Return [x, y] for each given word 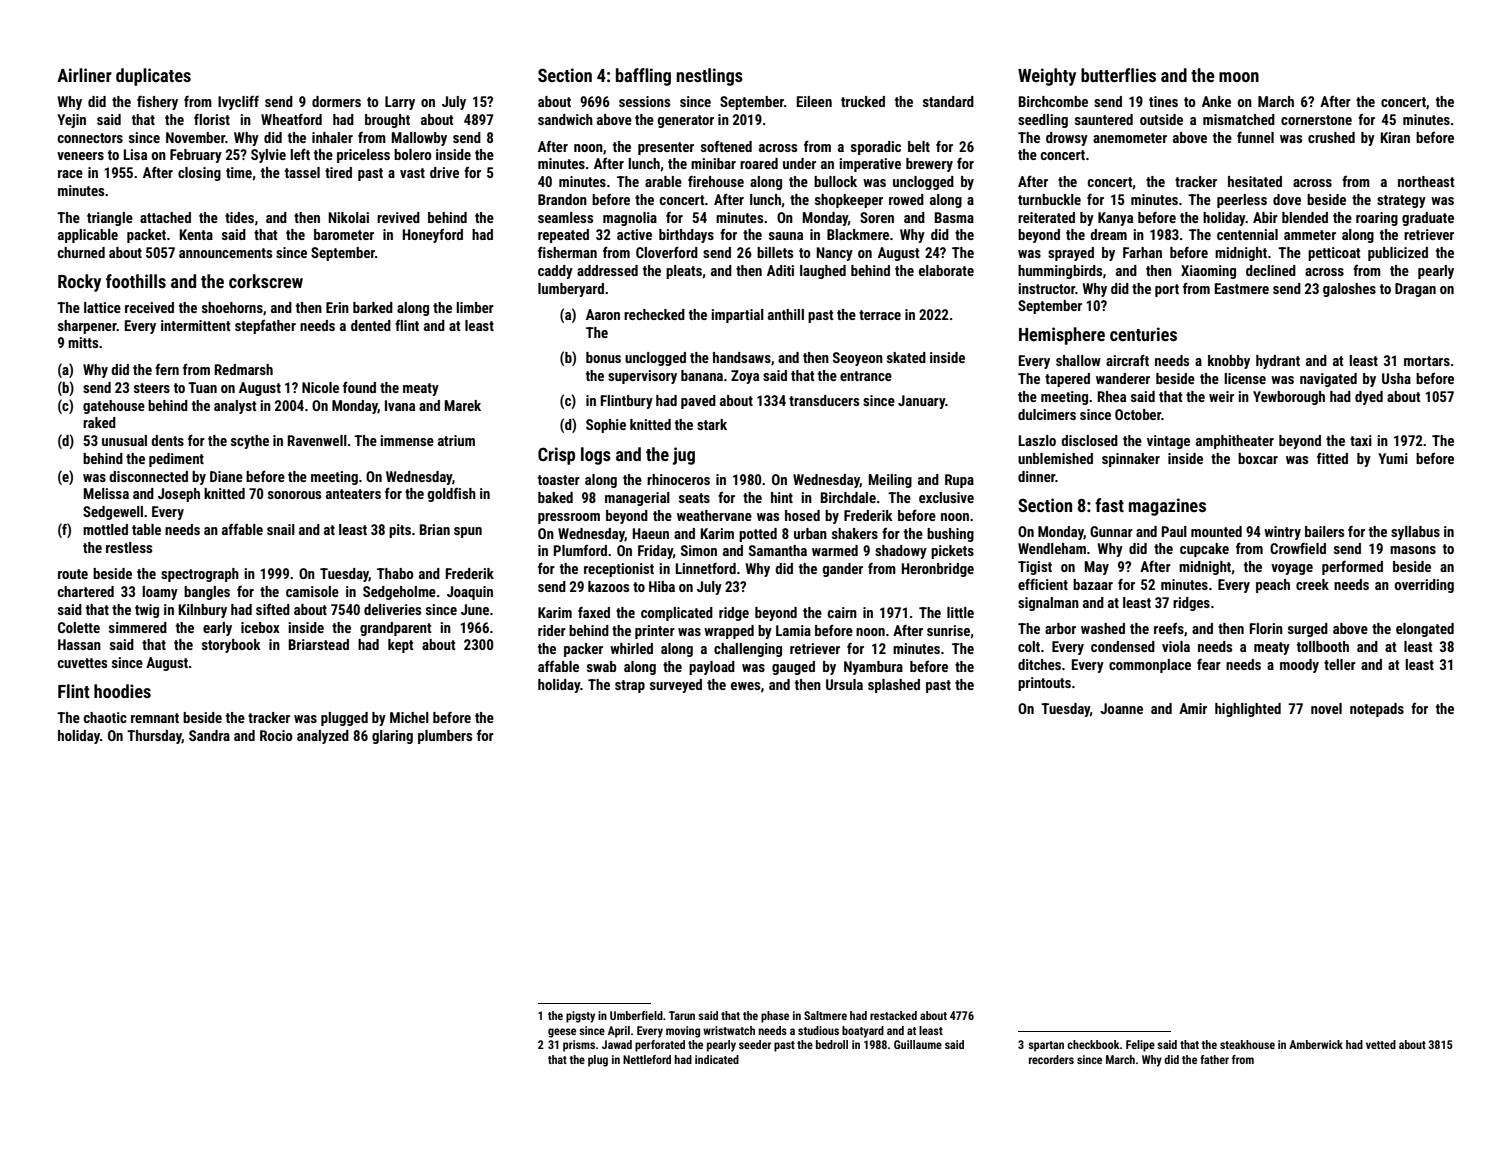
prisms [579, 1046]
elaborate [946, 270]
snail [281, 529]
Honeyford [433, 236]
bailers [1324, 531]
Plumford [580, 550]
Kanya [1115, 219]
